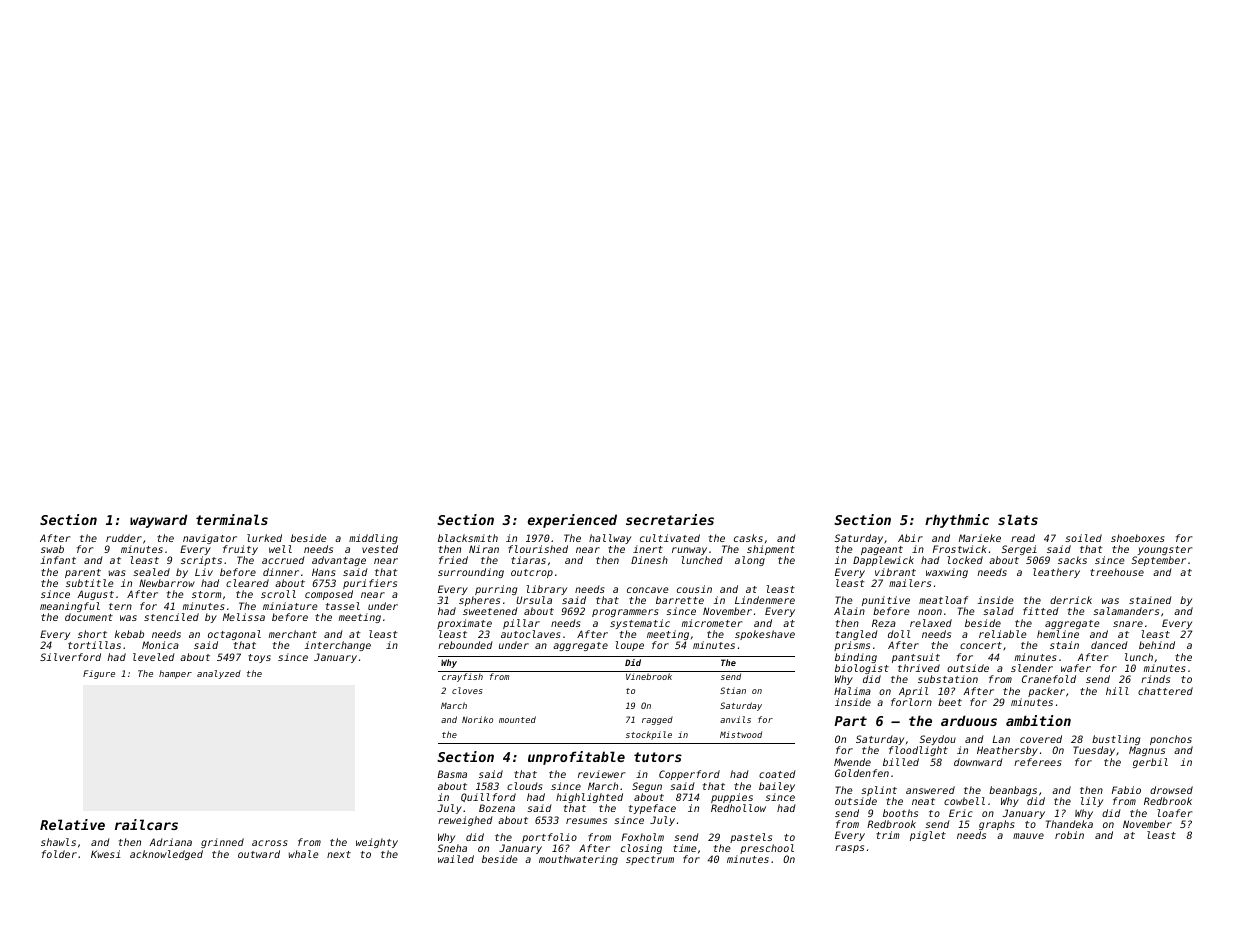 The width and height of the page is (1233, 952). I want to click on pantsuit, so click(916, 658).
